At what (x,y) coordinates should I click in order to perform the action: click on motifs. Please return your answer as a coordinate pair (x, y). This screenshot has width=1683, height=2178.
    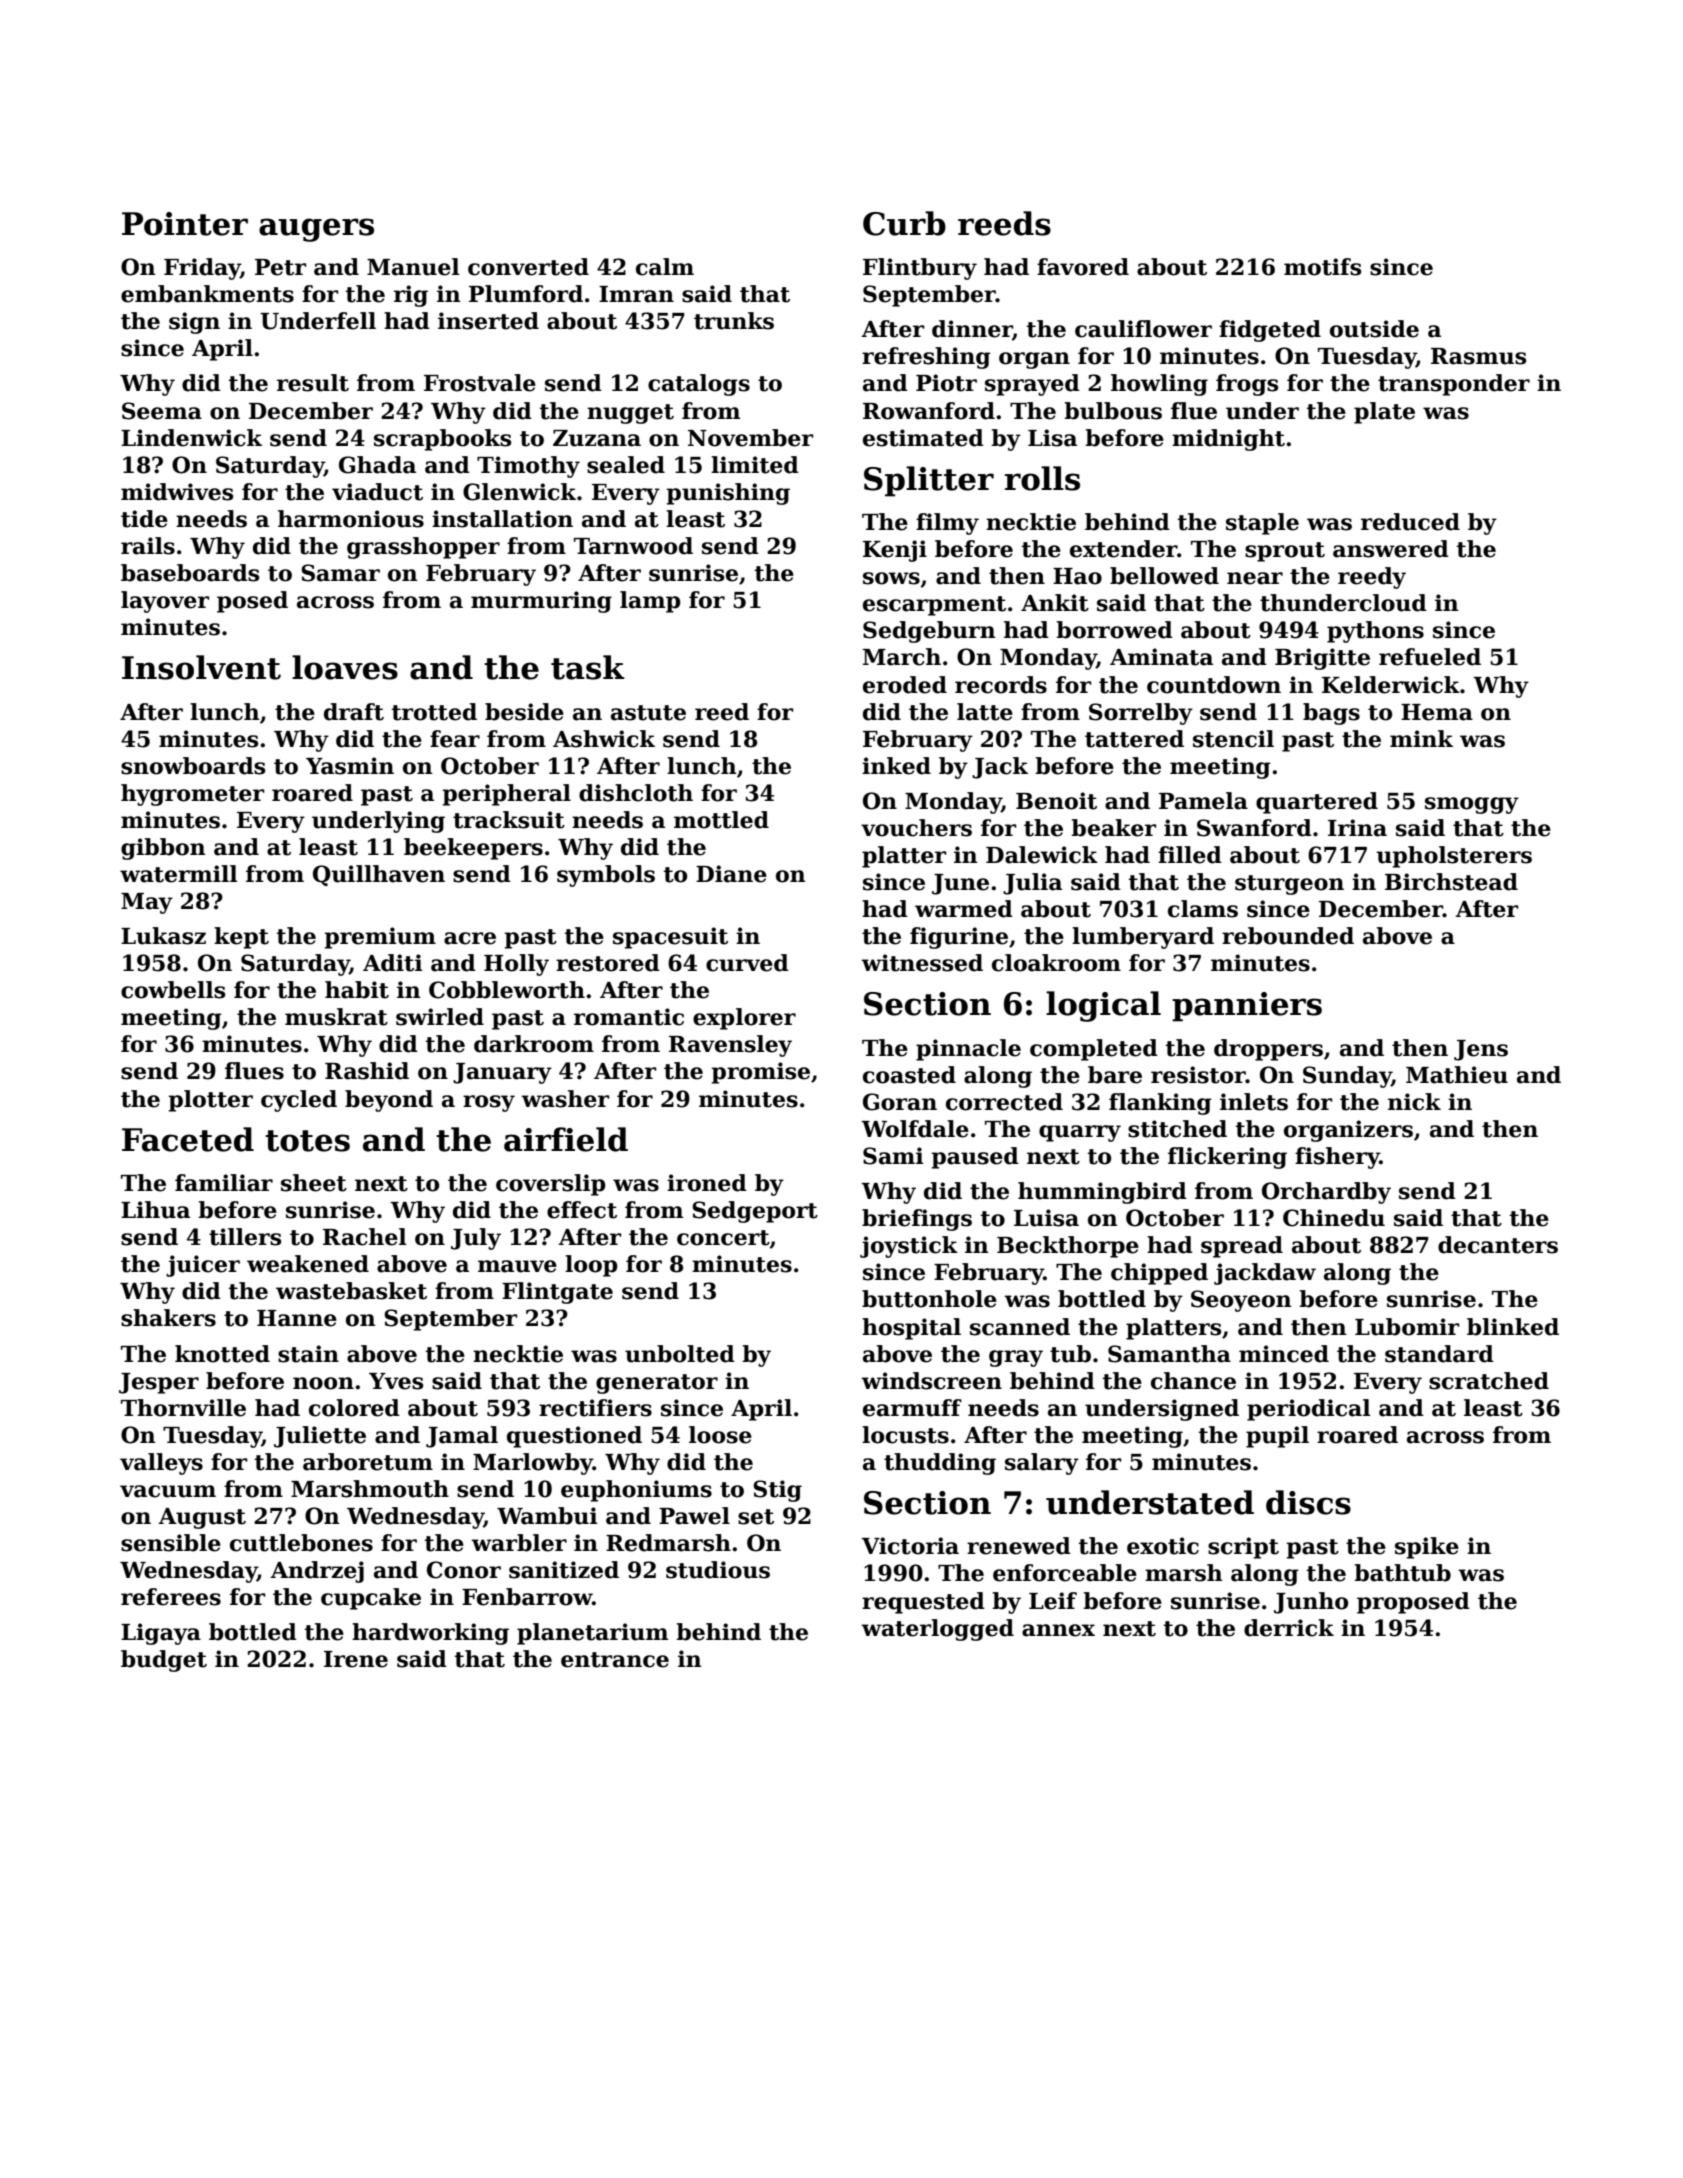
    Looking at the image, I should click on (1322, 267).
